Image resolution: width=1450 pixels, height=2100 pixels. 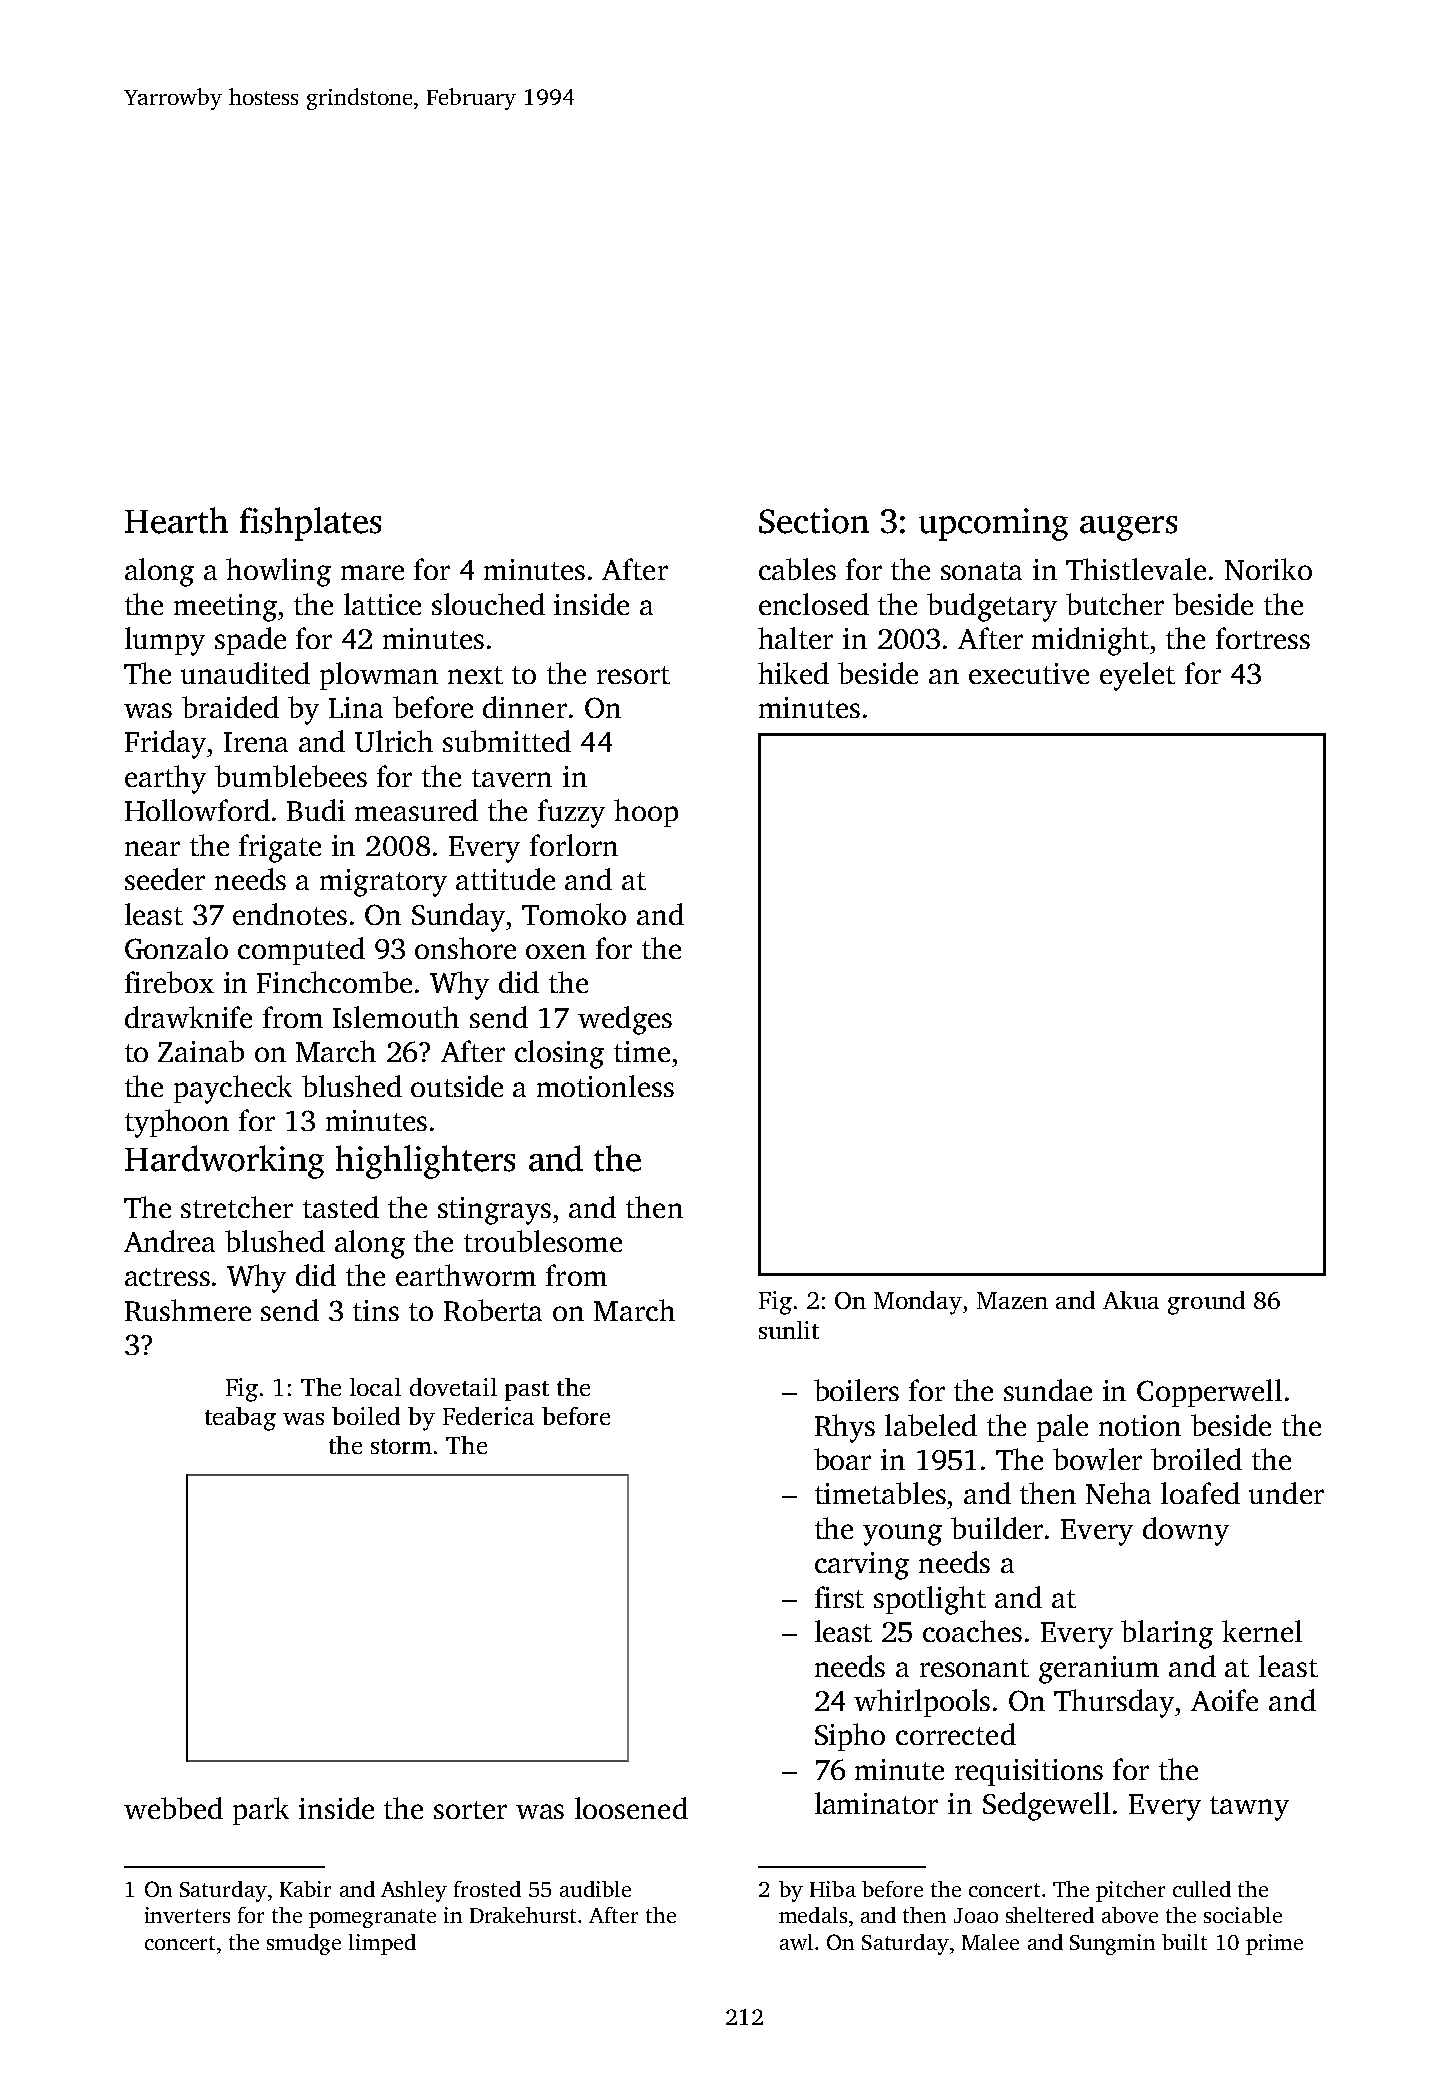 What do you see at coordinates (1263, 638) in the screenshot?
I see `fortress` at bounding box center [1263, 638].
